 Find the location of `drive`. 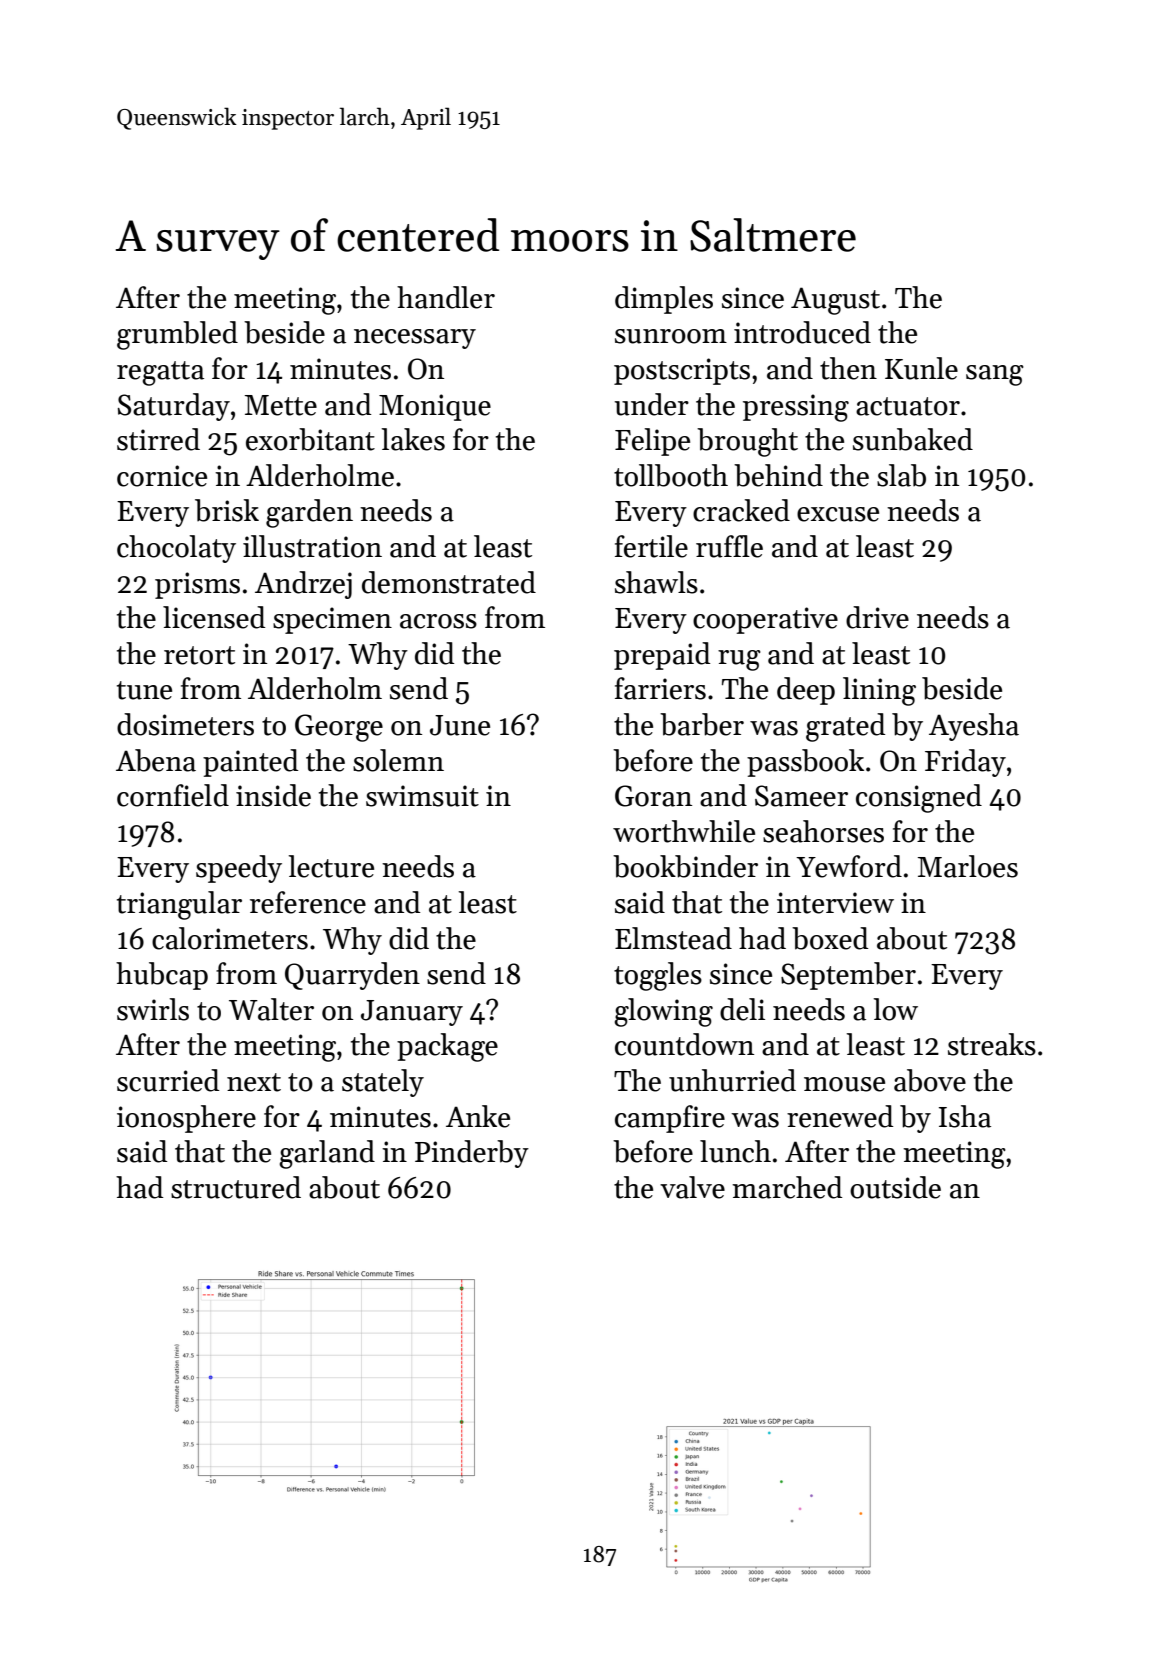

drive is located at coordinates (877, 617).
